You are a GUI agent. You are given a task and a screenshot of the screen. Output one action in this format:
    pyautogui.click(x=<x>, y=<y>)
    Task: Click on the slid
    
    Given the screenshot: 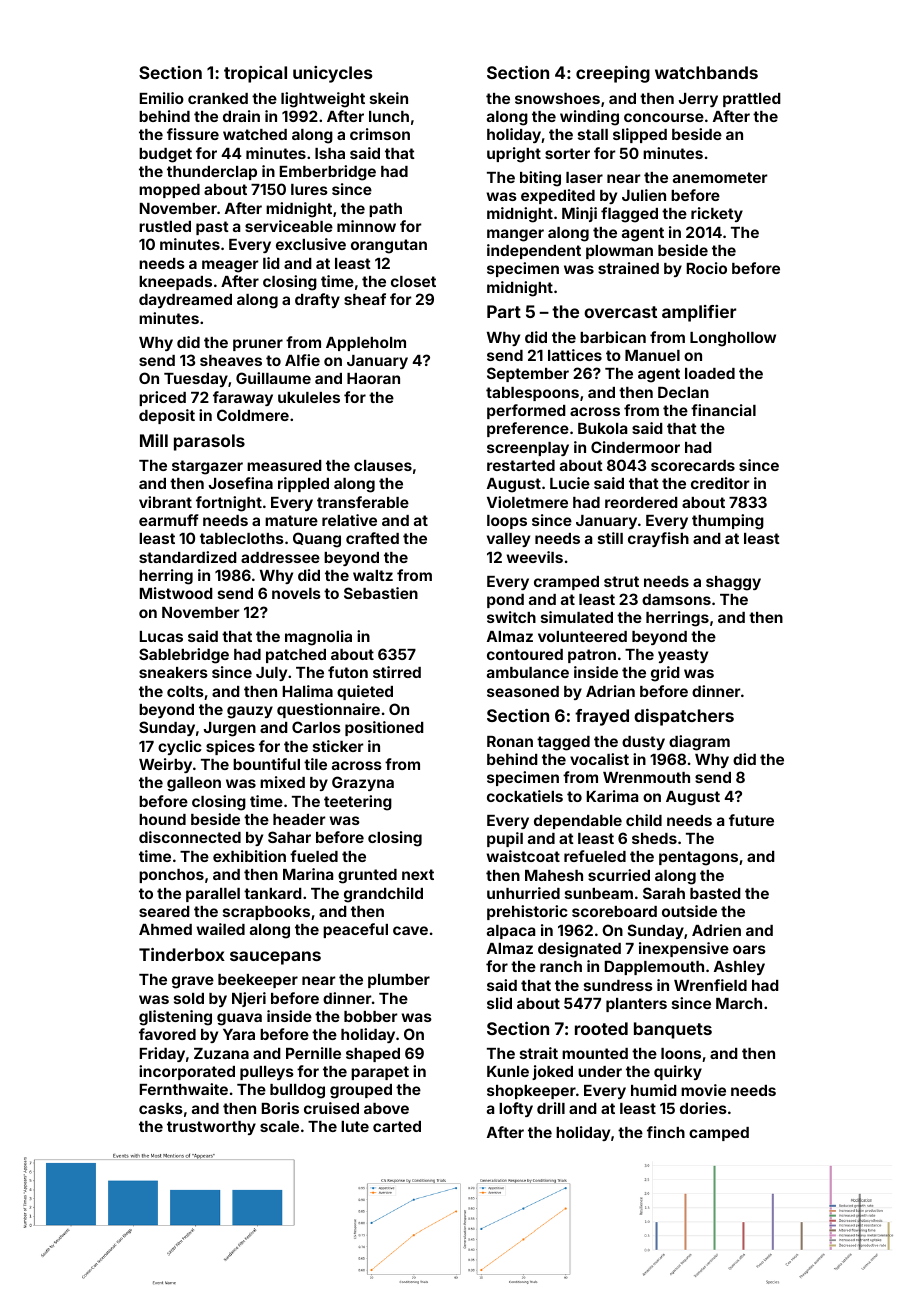 What is the action you would take?
    pyautogui.click(x=499, y=1003)
